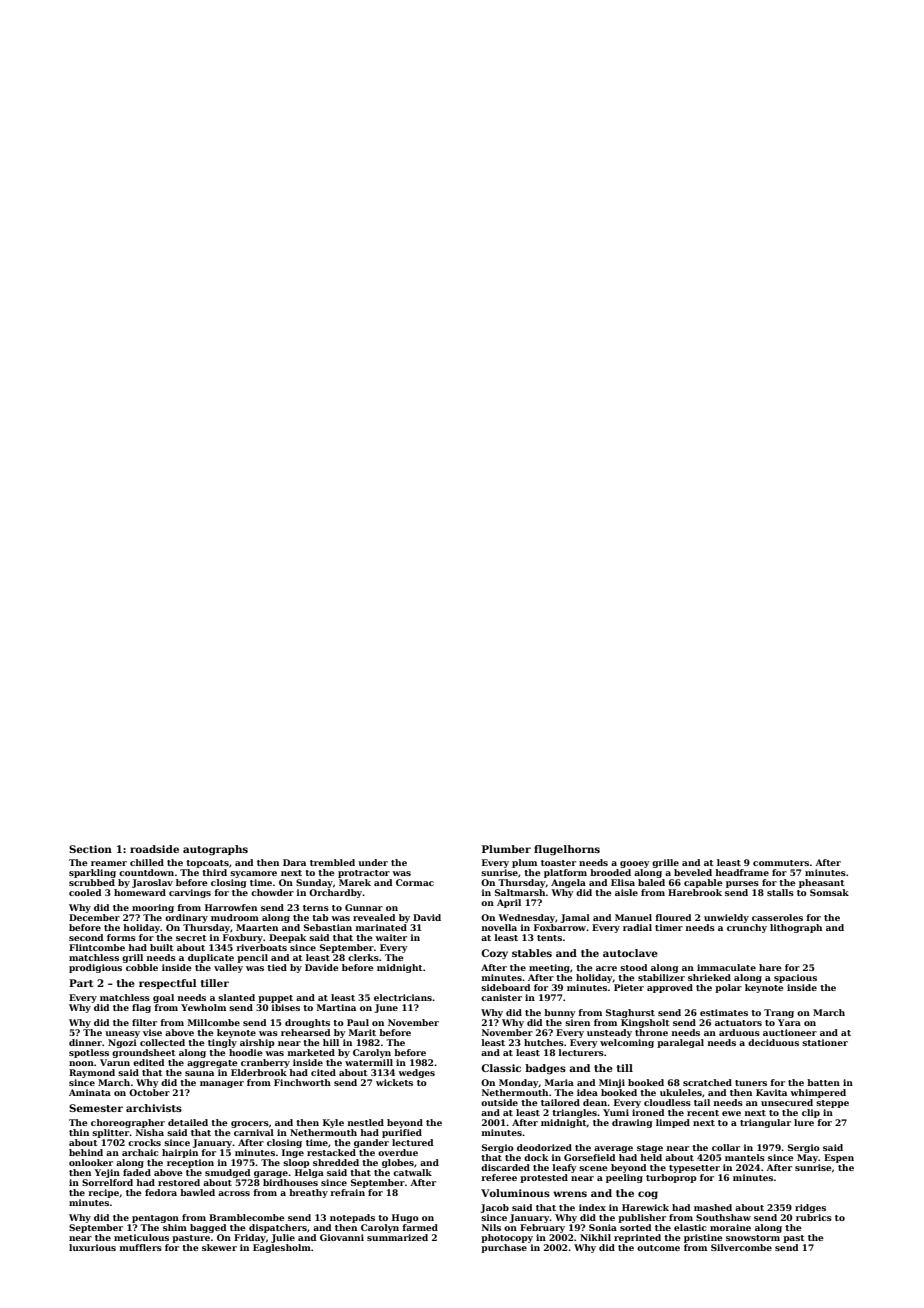 This screenshot has width=924, height=1308. What do you see at coordinates (491, 1227) in the screenshot?
I see `Nils` at bounding box center [491, 1227].
